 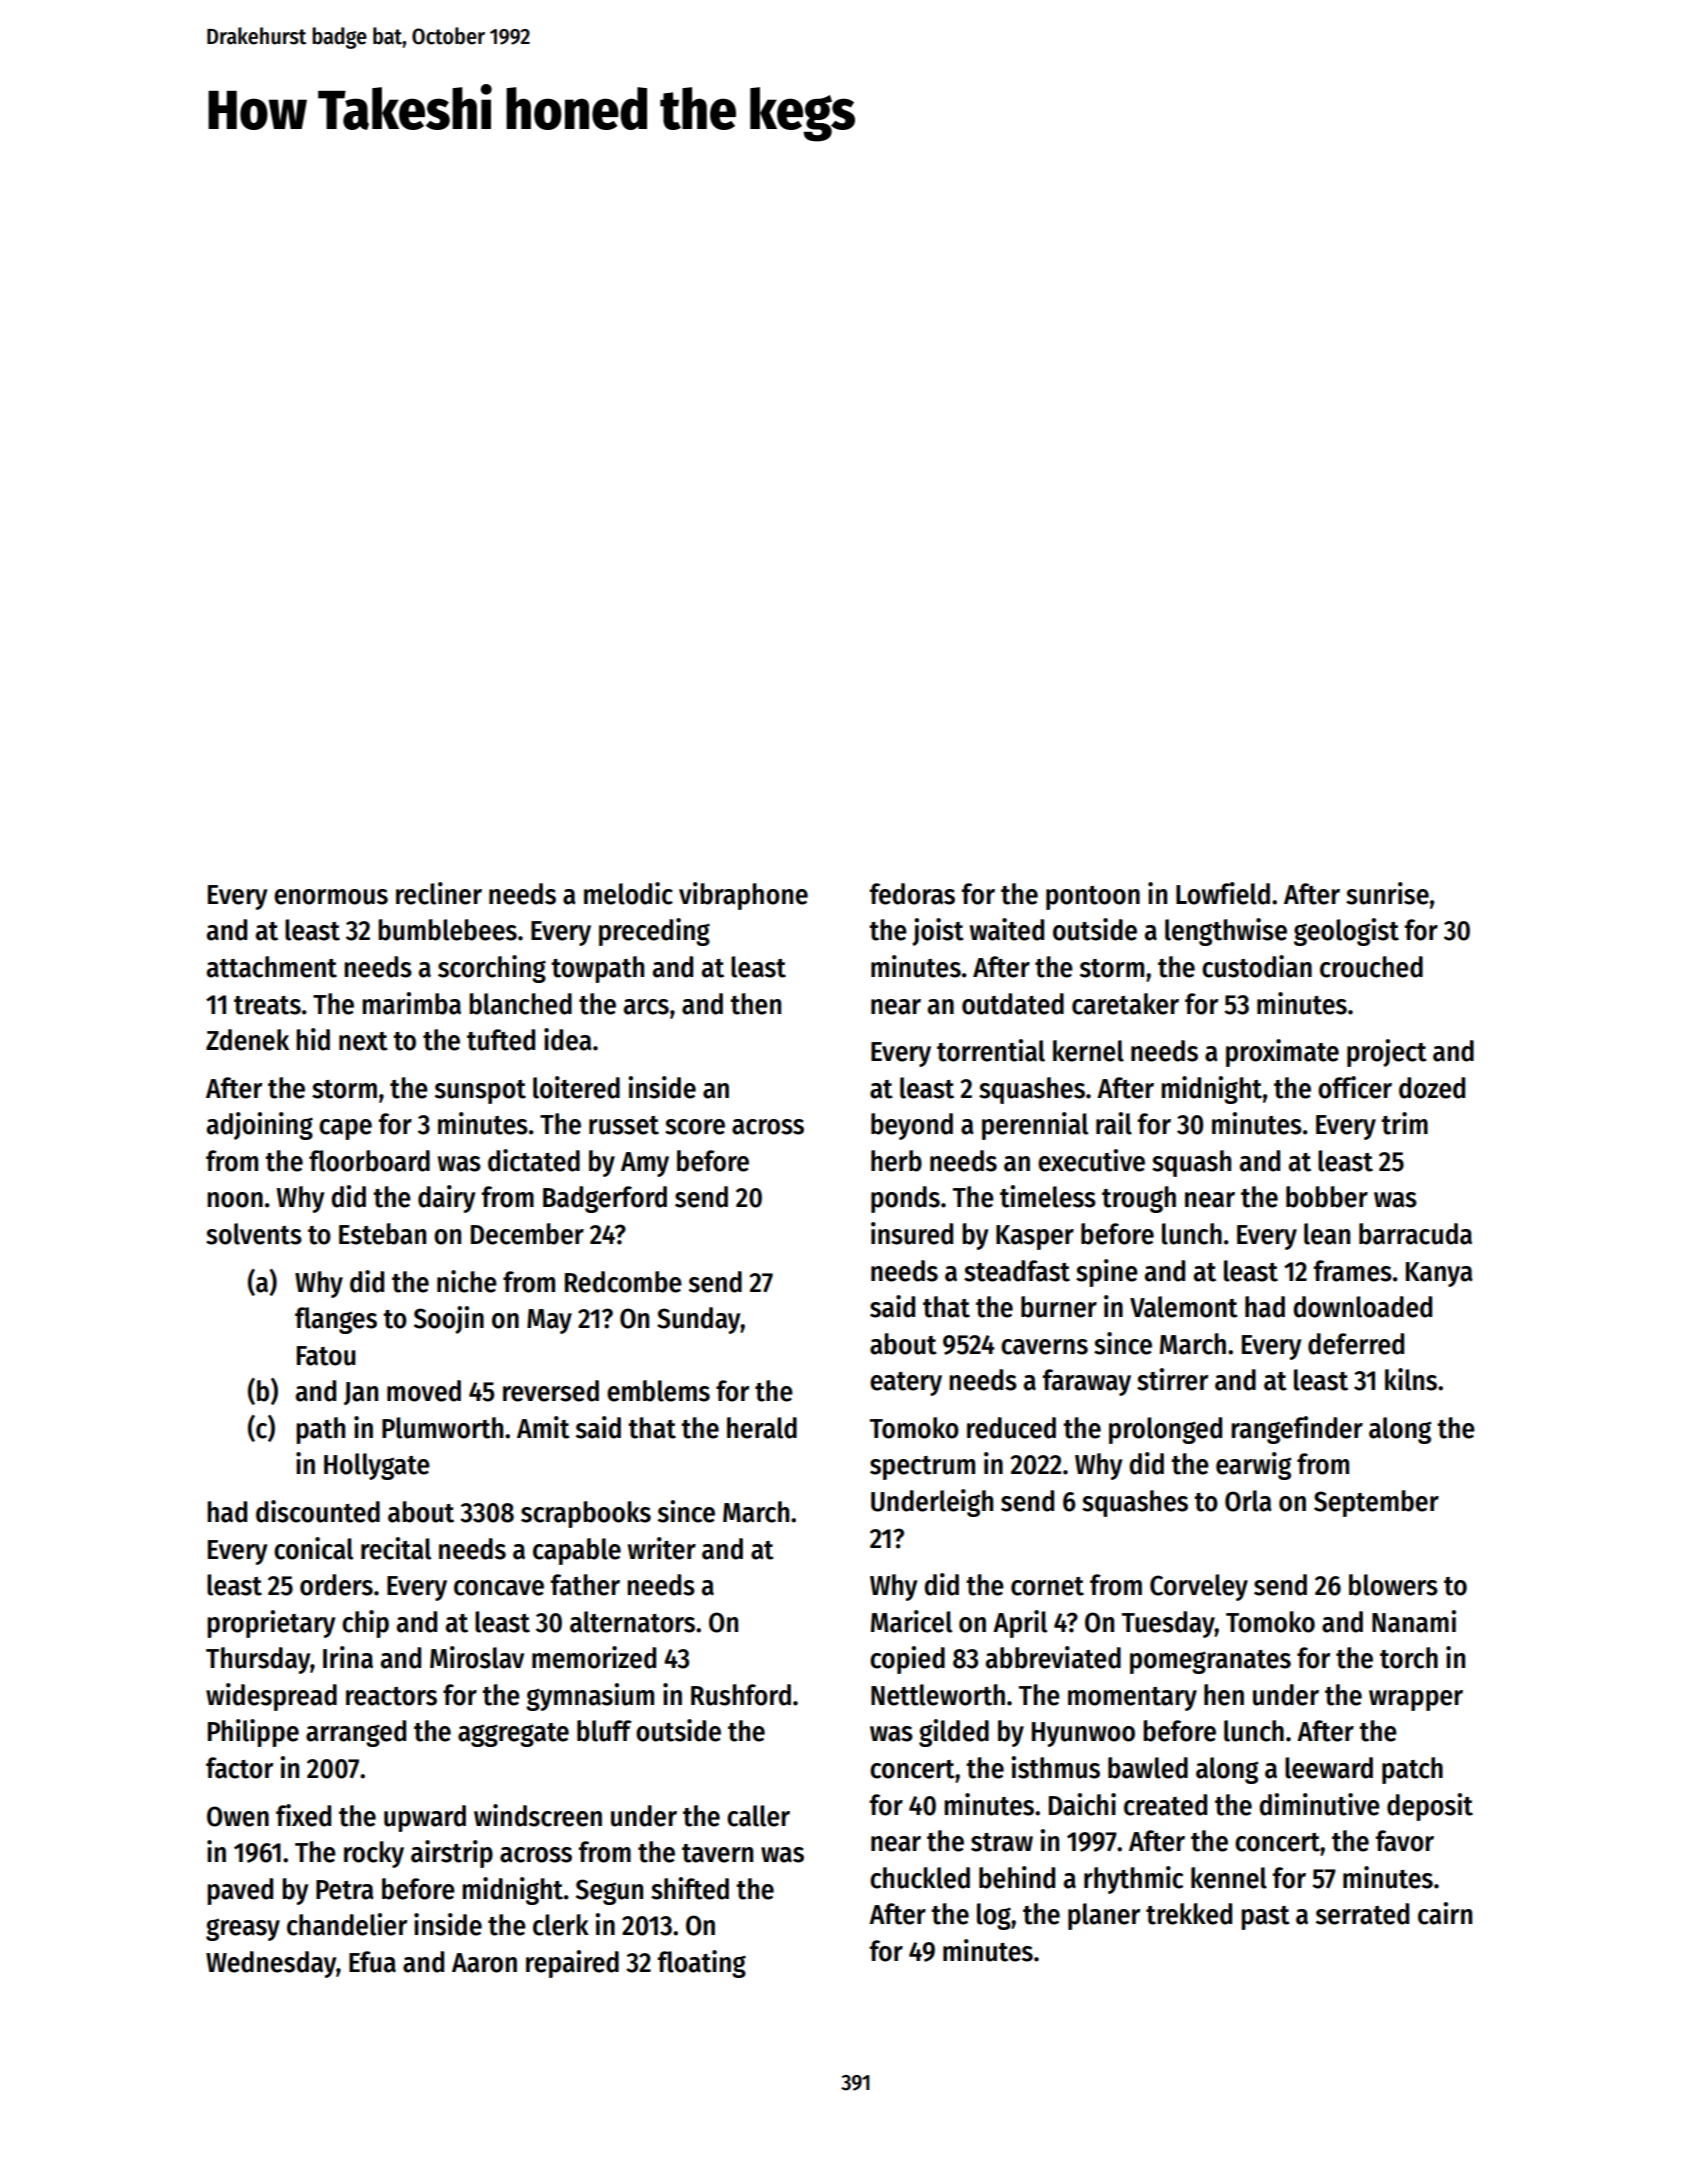 I want to click on Zdenek, so click(x=247, y=1040).
